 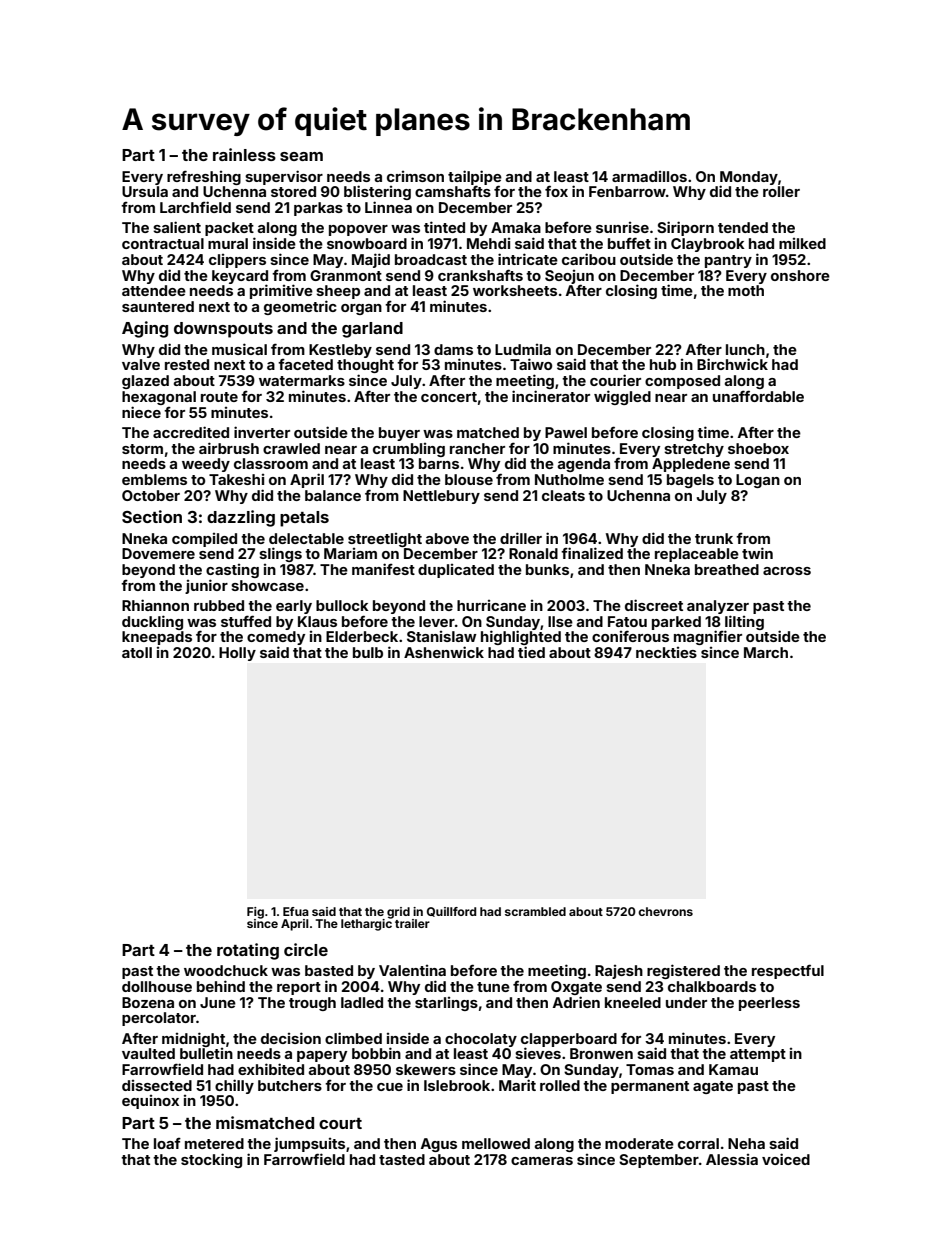 What do you see at coordinates (551, 396) in the screenshot?
I see `incinerator` at bounding box center [551, 396].
